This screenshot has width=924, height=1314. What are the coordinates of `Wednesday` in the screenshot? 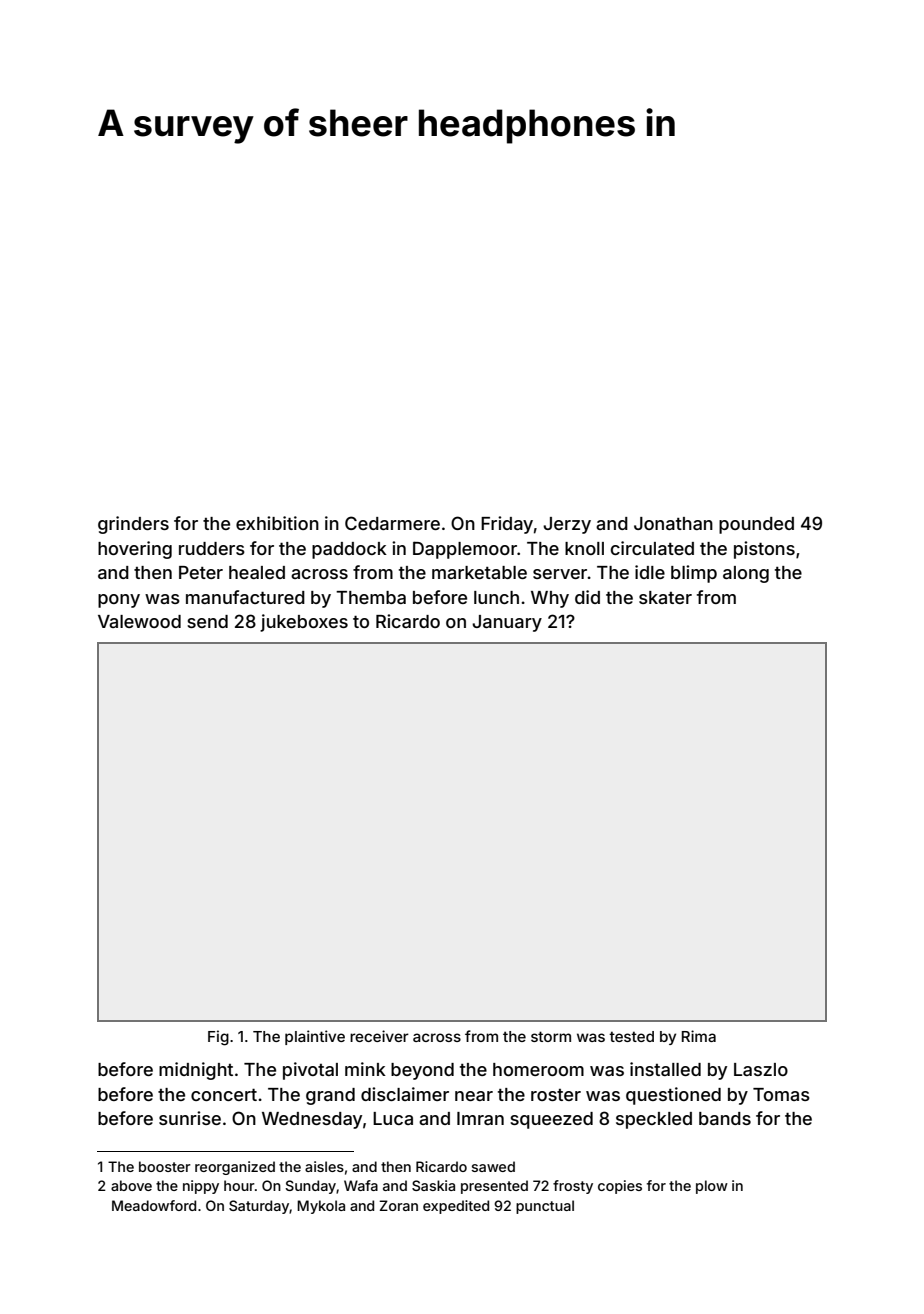 It's located at (312, 1120).
